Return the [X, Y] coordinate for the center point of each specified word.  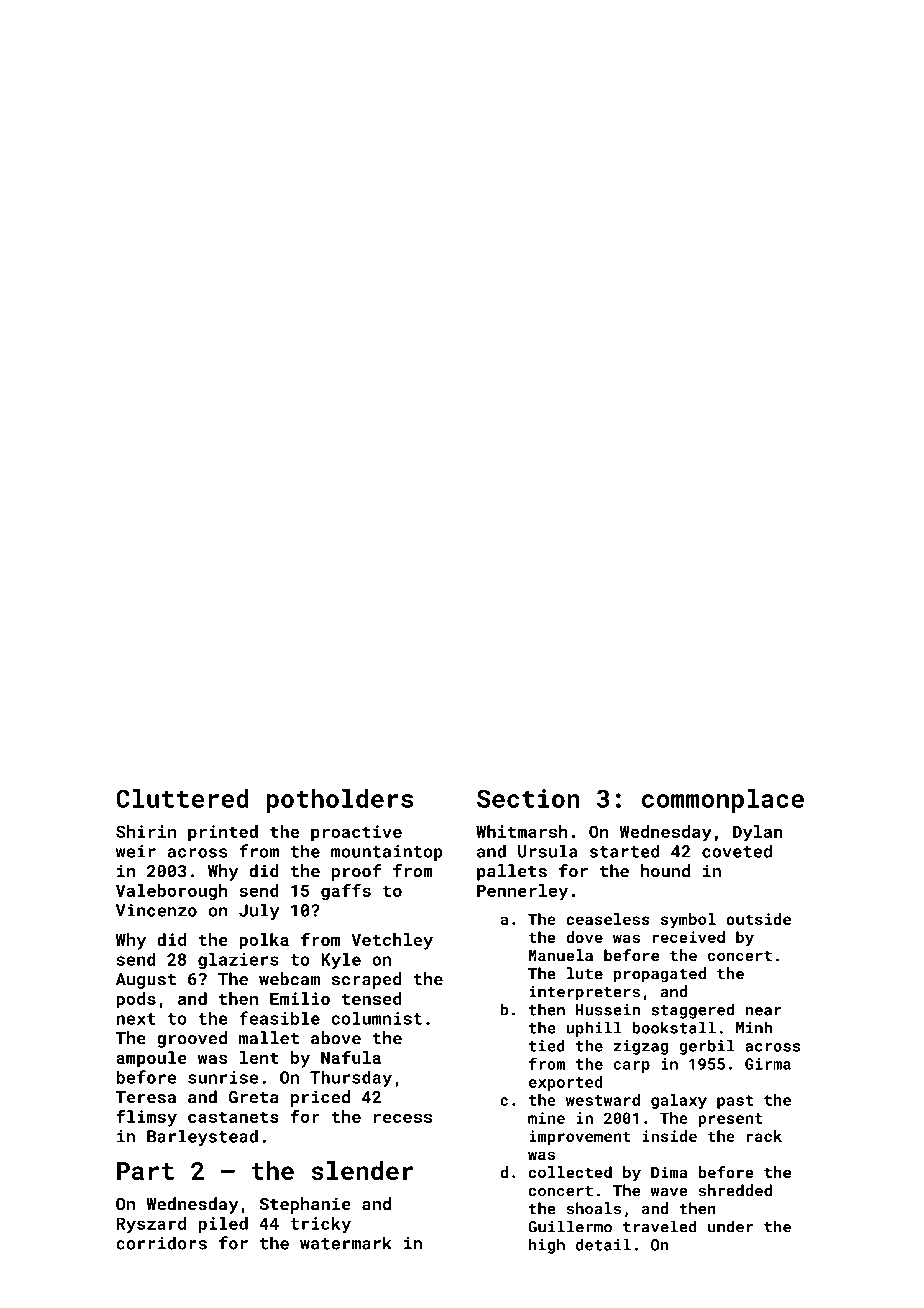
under [730, 1226]
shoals [594, 1208]
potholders [340, 801]
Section [528, 798]
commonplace [723, 801]
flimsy [146, 1118]
